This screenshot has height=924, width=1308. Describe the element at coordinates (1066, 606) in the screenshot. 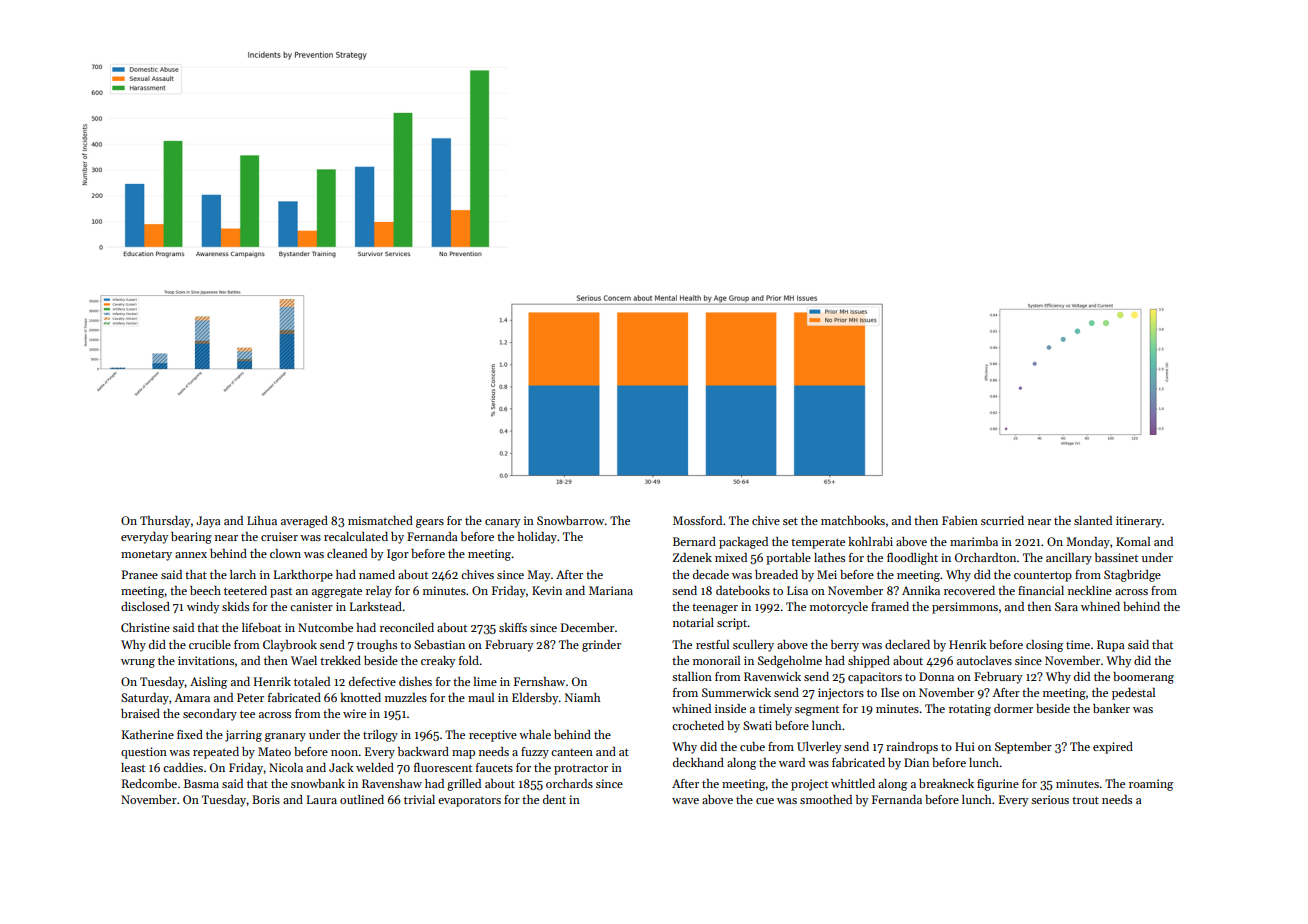

I see `Sara` at that location.
